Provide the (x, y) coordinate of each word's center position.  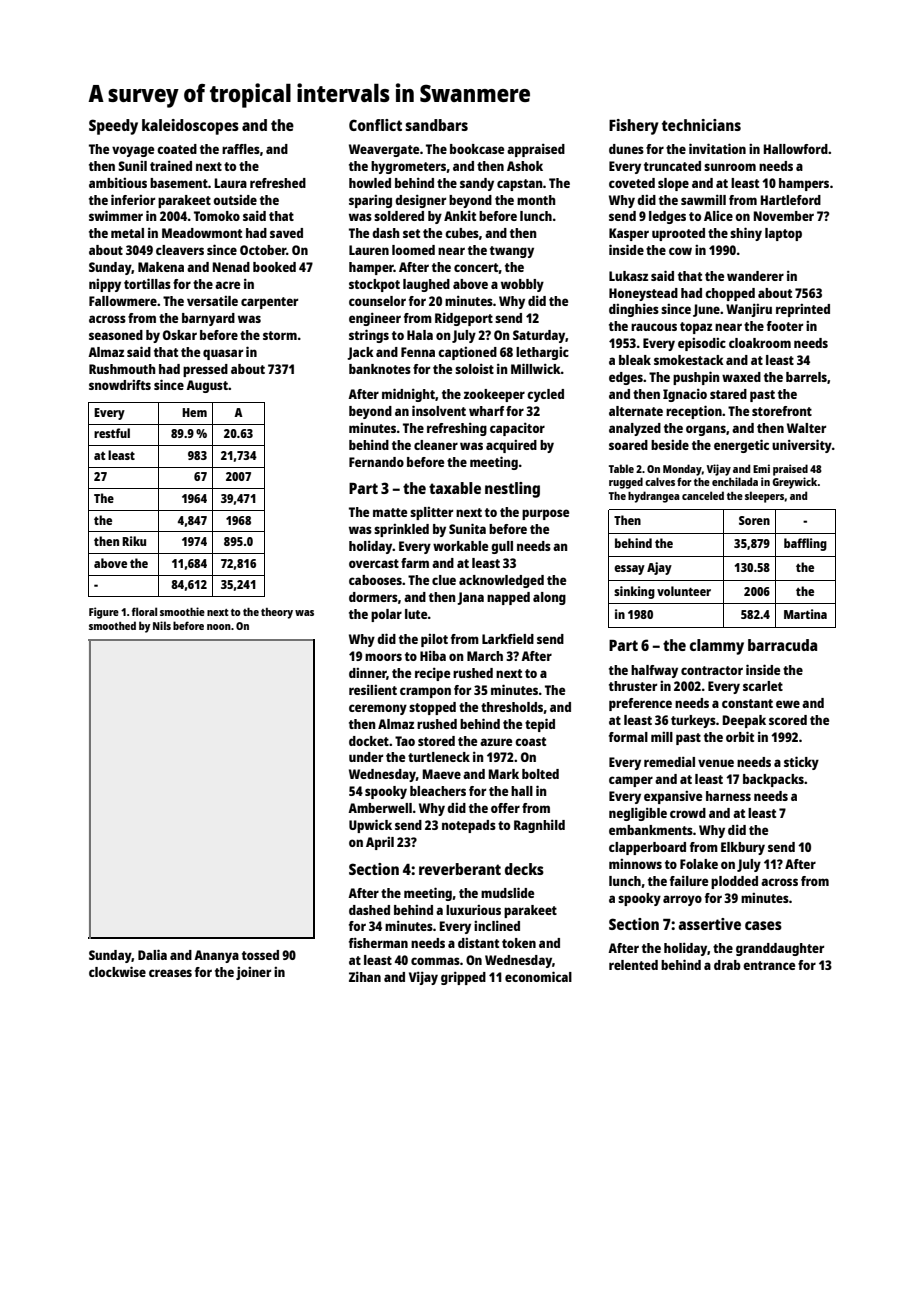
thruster (633, 686)
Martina (805, 614)
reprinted (803, 310)
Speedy (113, 127)
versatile (212, 301)
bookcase (477, 149)
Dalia (152, 954)
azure (496, 742)
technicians (701, 125)
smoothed (112, 625)
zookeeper (494, 395)
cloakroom (760, 343)
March (485, 656)
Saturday (539, 336)
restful (112, 433)
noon (219, 627)
